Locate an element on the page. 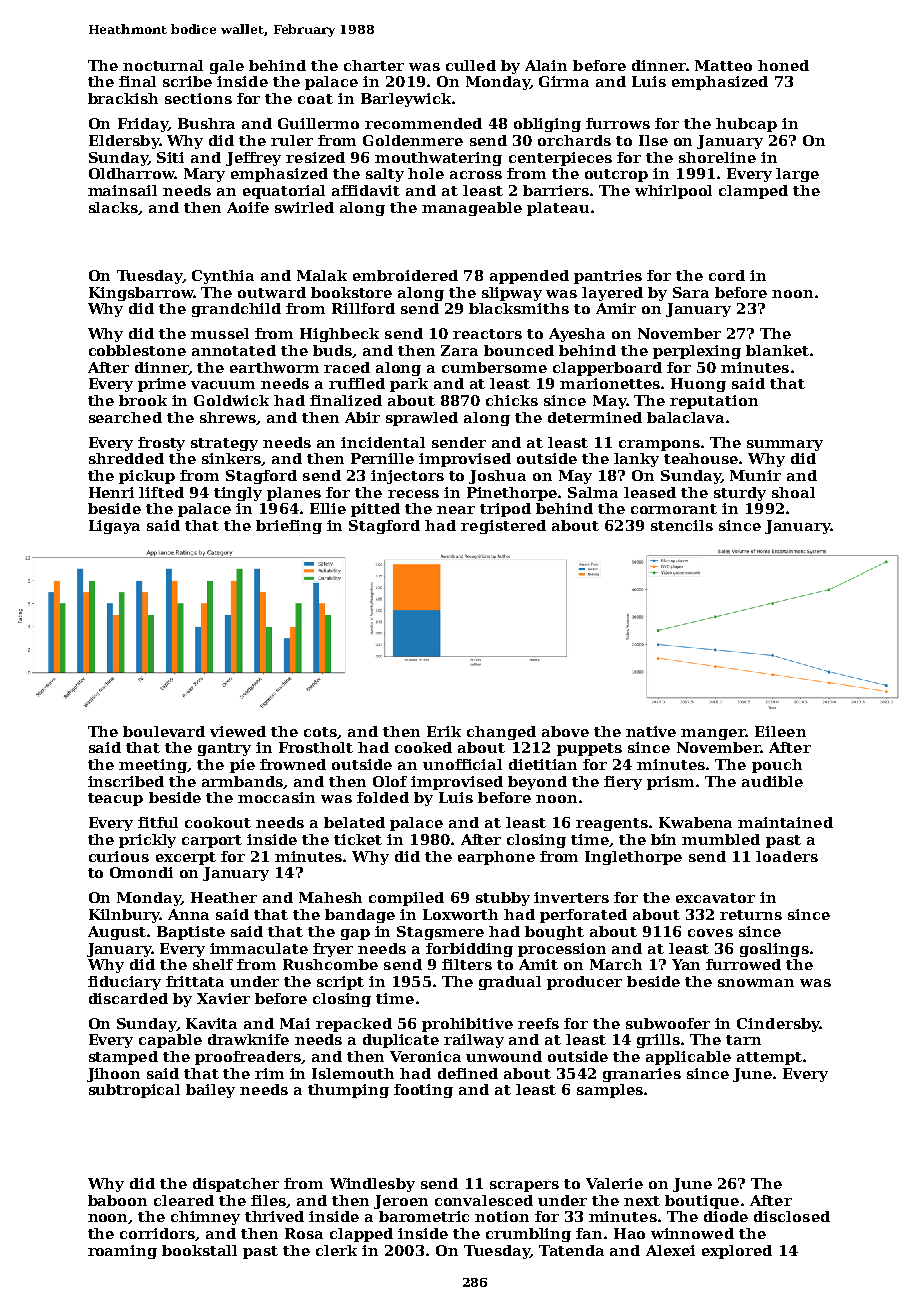 This page has width=924, height=1308. obliging is located at coordinates (547, 125).
